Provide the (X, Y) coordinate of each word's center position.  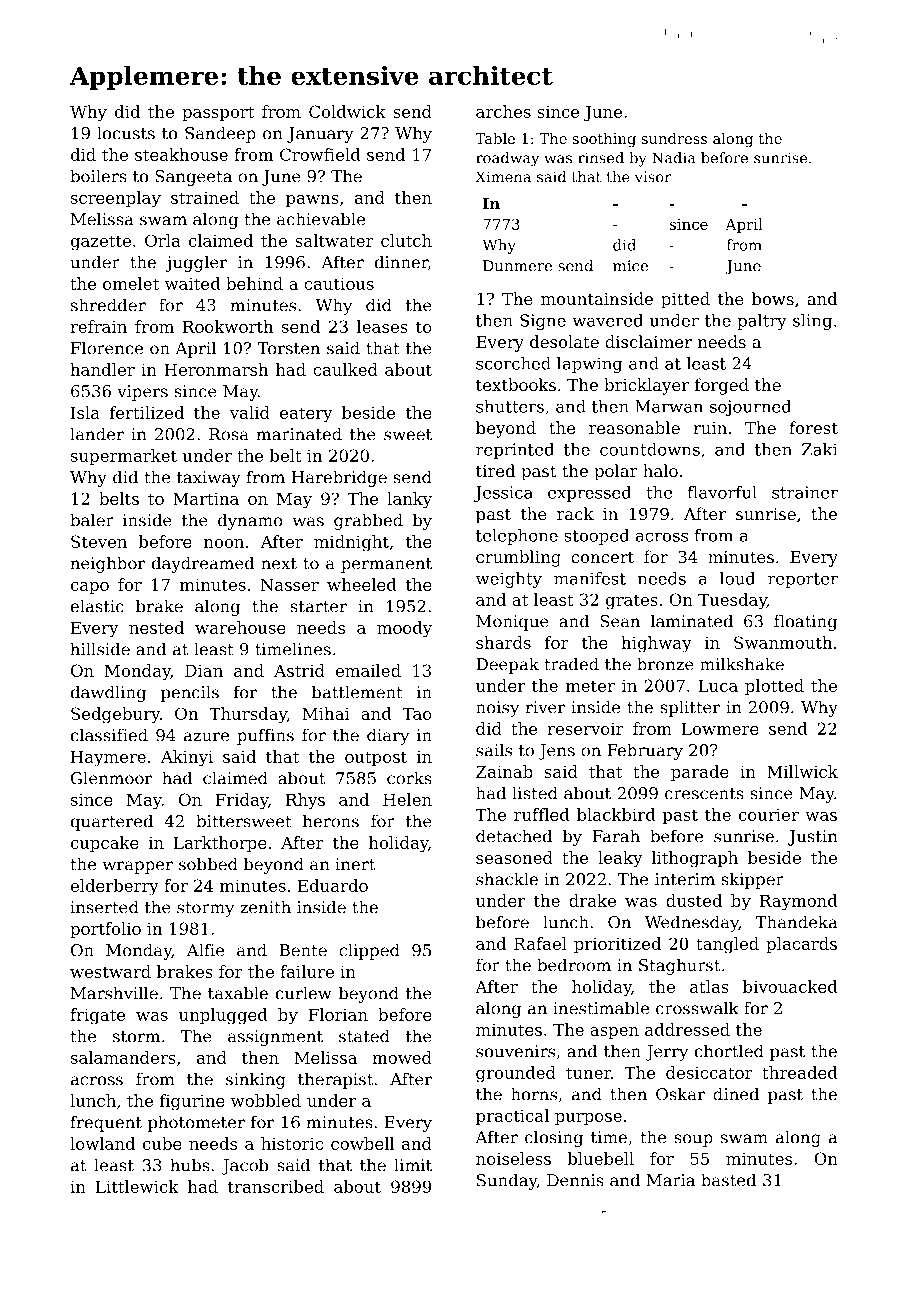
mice (630, 266)
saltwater (334, 240)
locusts (126, 133)
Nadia (674, 158)
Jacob (244, 1166)
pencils (190, 693)
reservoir (585, 728)
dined (736, 1094)
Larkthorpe (220, 844)
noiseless (513, 1158)
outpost (376, 758)
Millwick (802, 771)
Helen (407, 799)
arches (503, 111)
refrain (98, 326)
